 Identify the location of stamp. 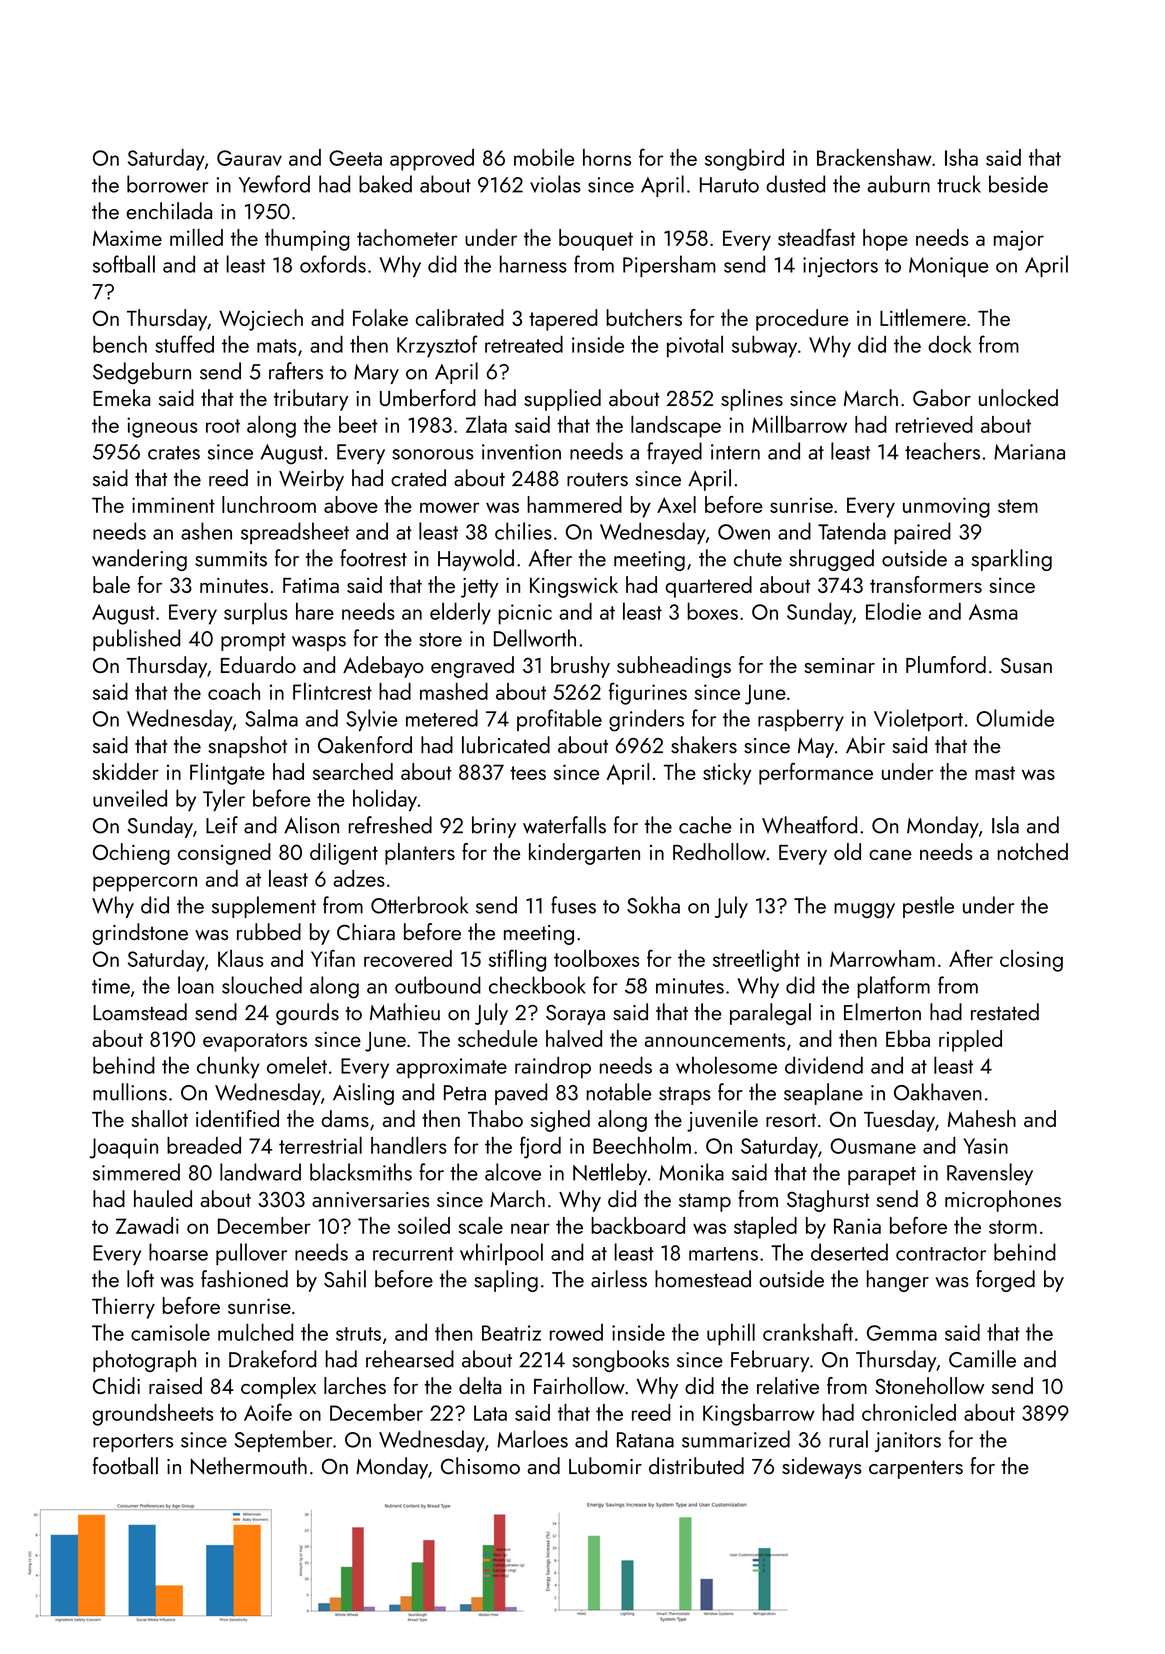
(705, 1202).
